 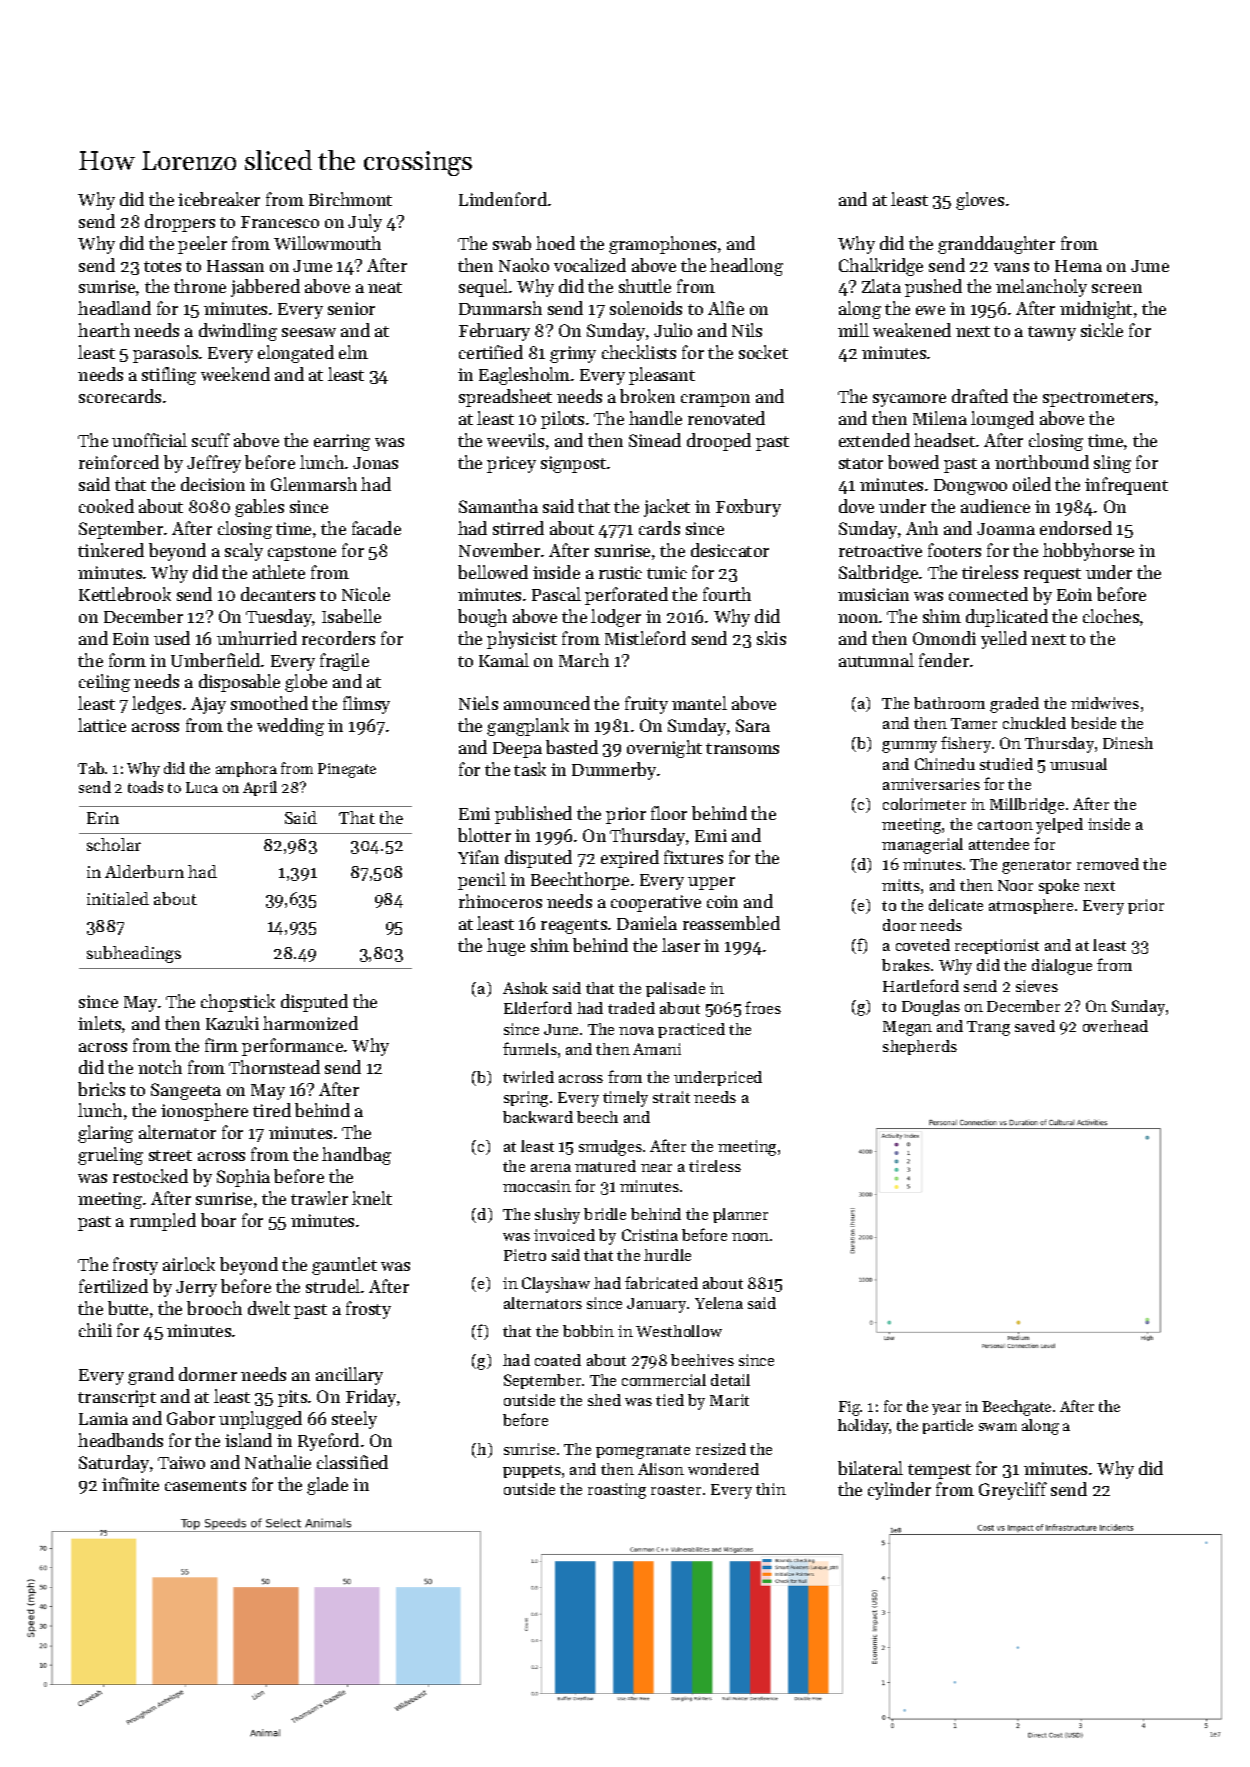 I want to click on Nathalie, so click(x=278, y=1462).
